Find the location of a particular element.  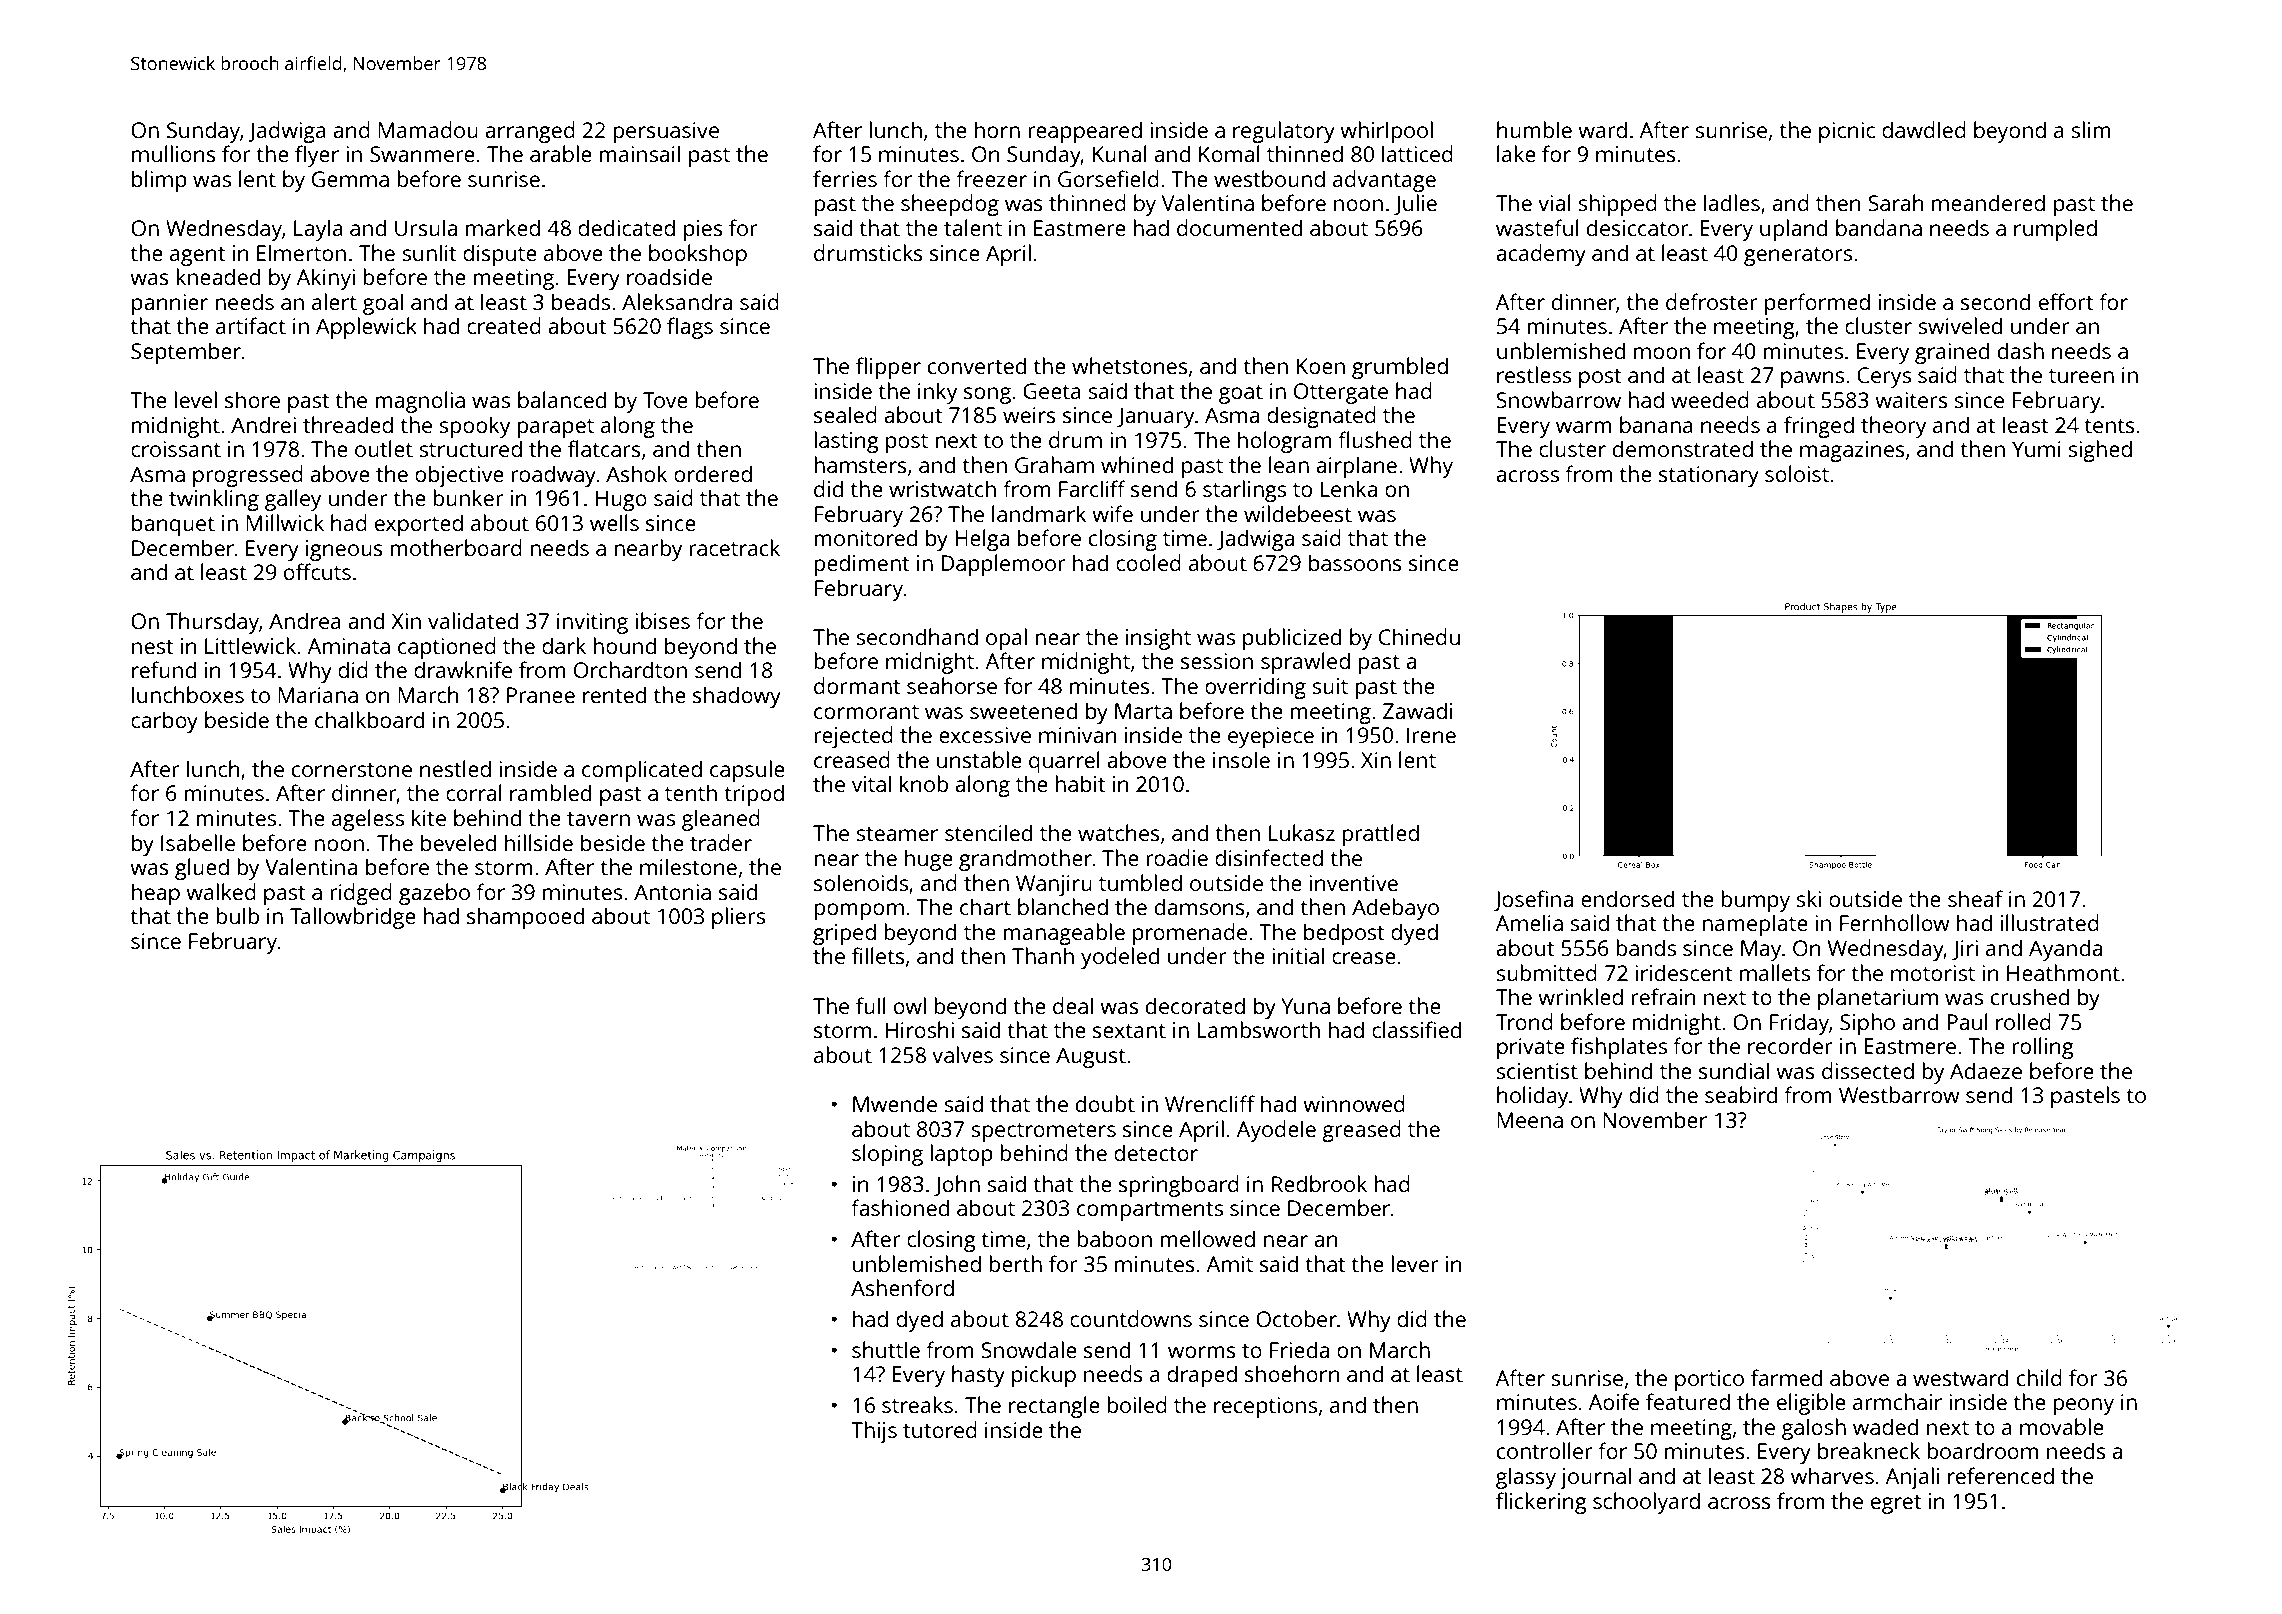

grumbled is located at coordinates (1400, 368).
